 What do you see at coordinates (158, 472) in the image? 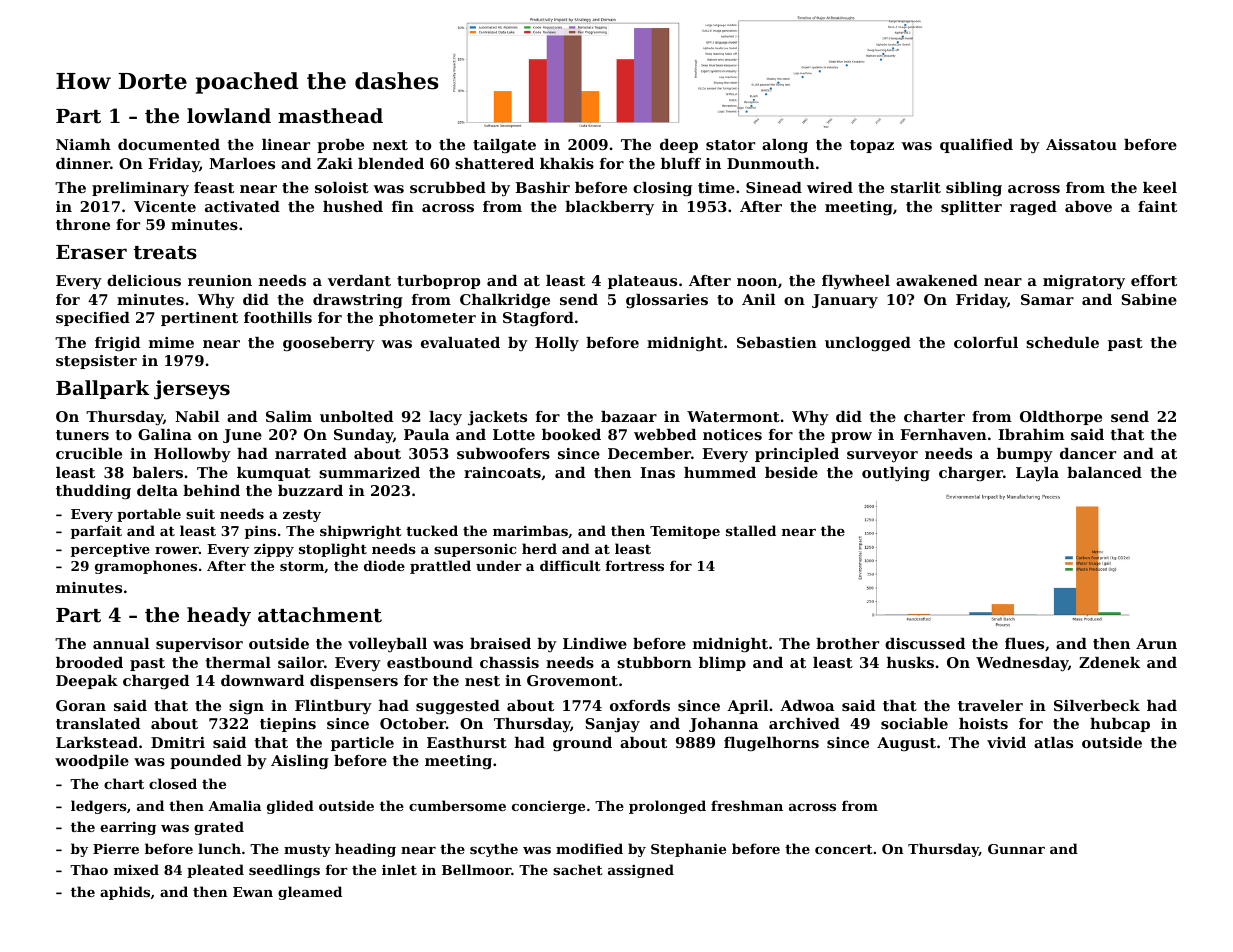
I see `balers` at bounding box center [158, 472].
